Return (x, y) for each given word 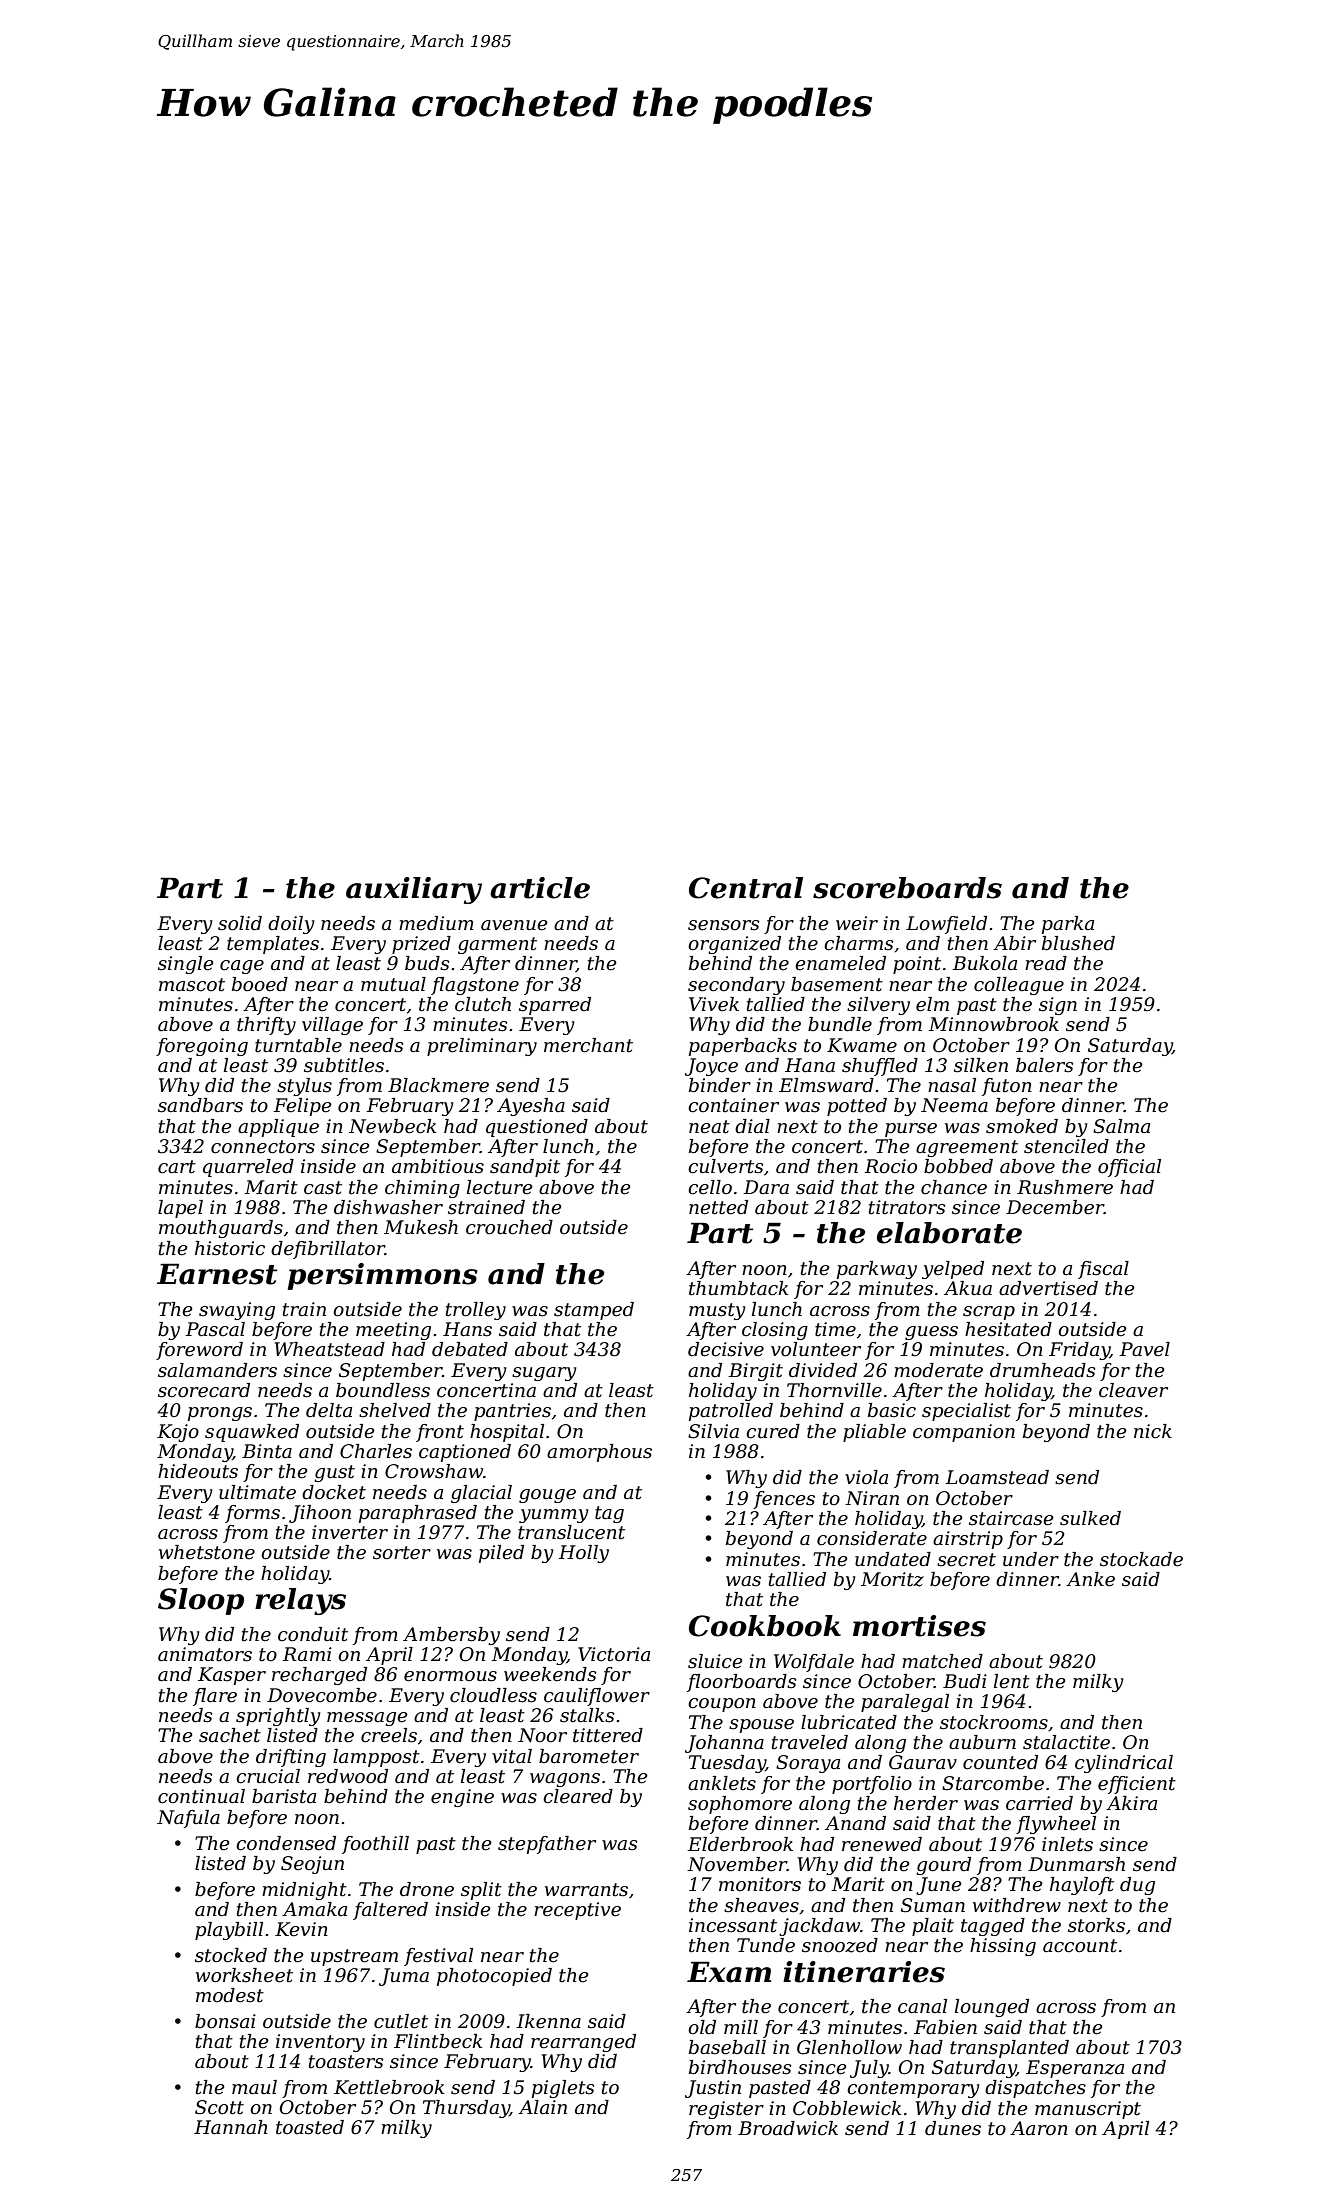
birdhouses (740, 2067)
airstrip (968, 1540)
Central (746, 888)
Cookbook (765, 1626)
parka (1068, 925)
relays (300, 1601)
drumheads (1042, 1370)
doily (291, 925)
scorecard (204, 1390)
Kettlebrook (389, 2087)
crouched (509, 1227)
